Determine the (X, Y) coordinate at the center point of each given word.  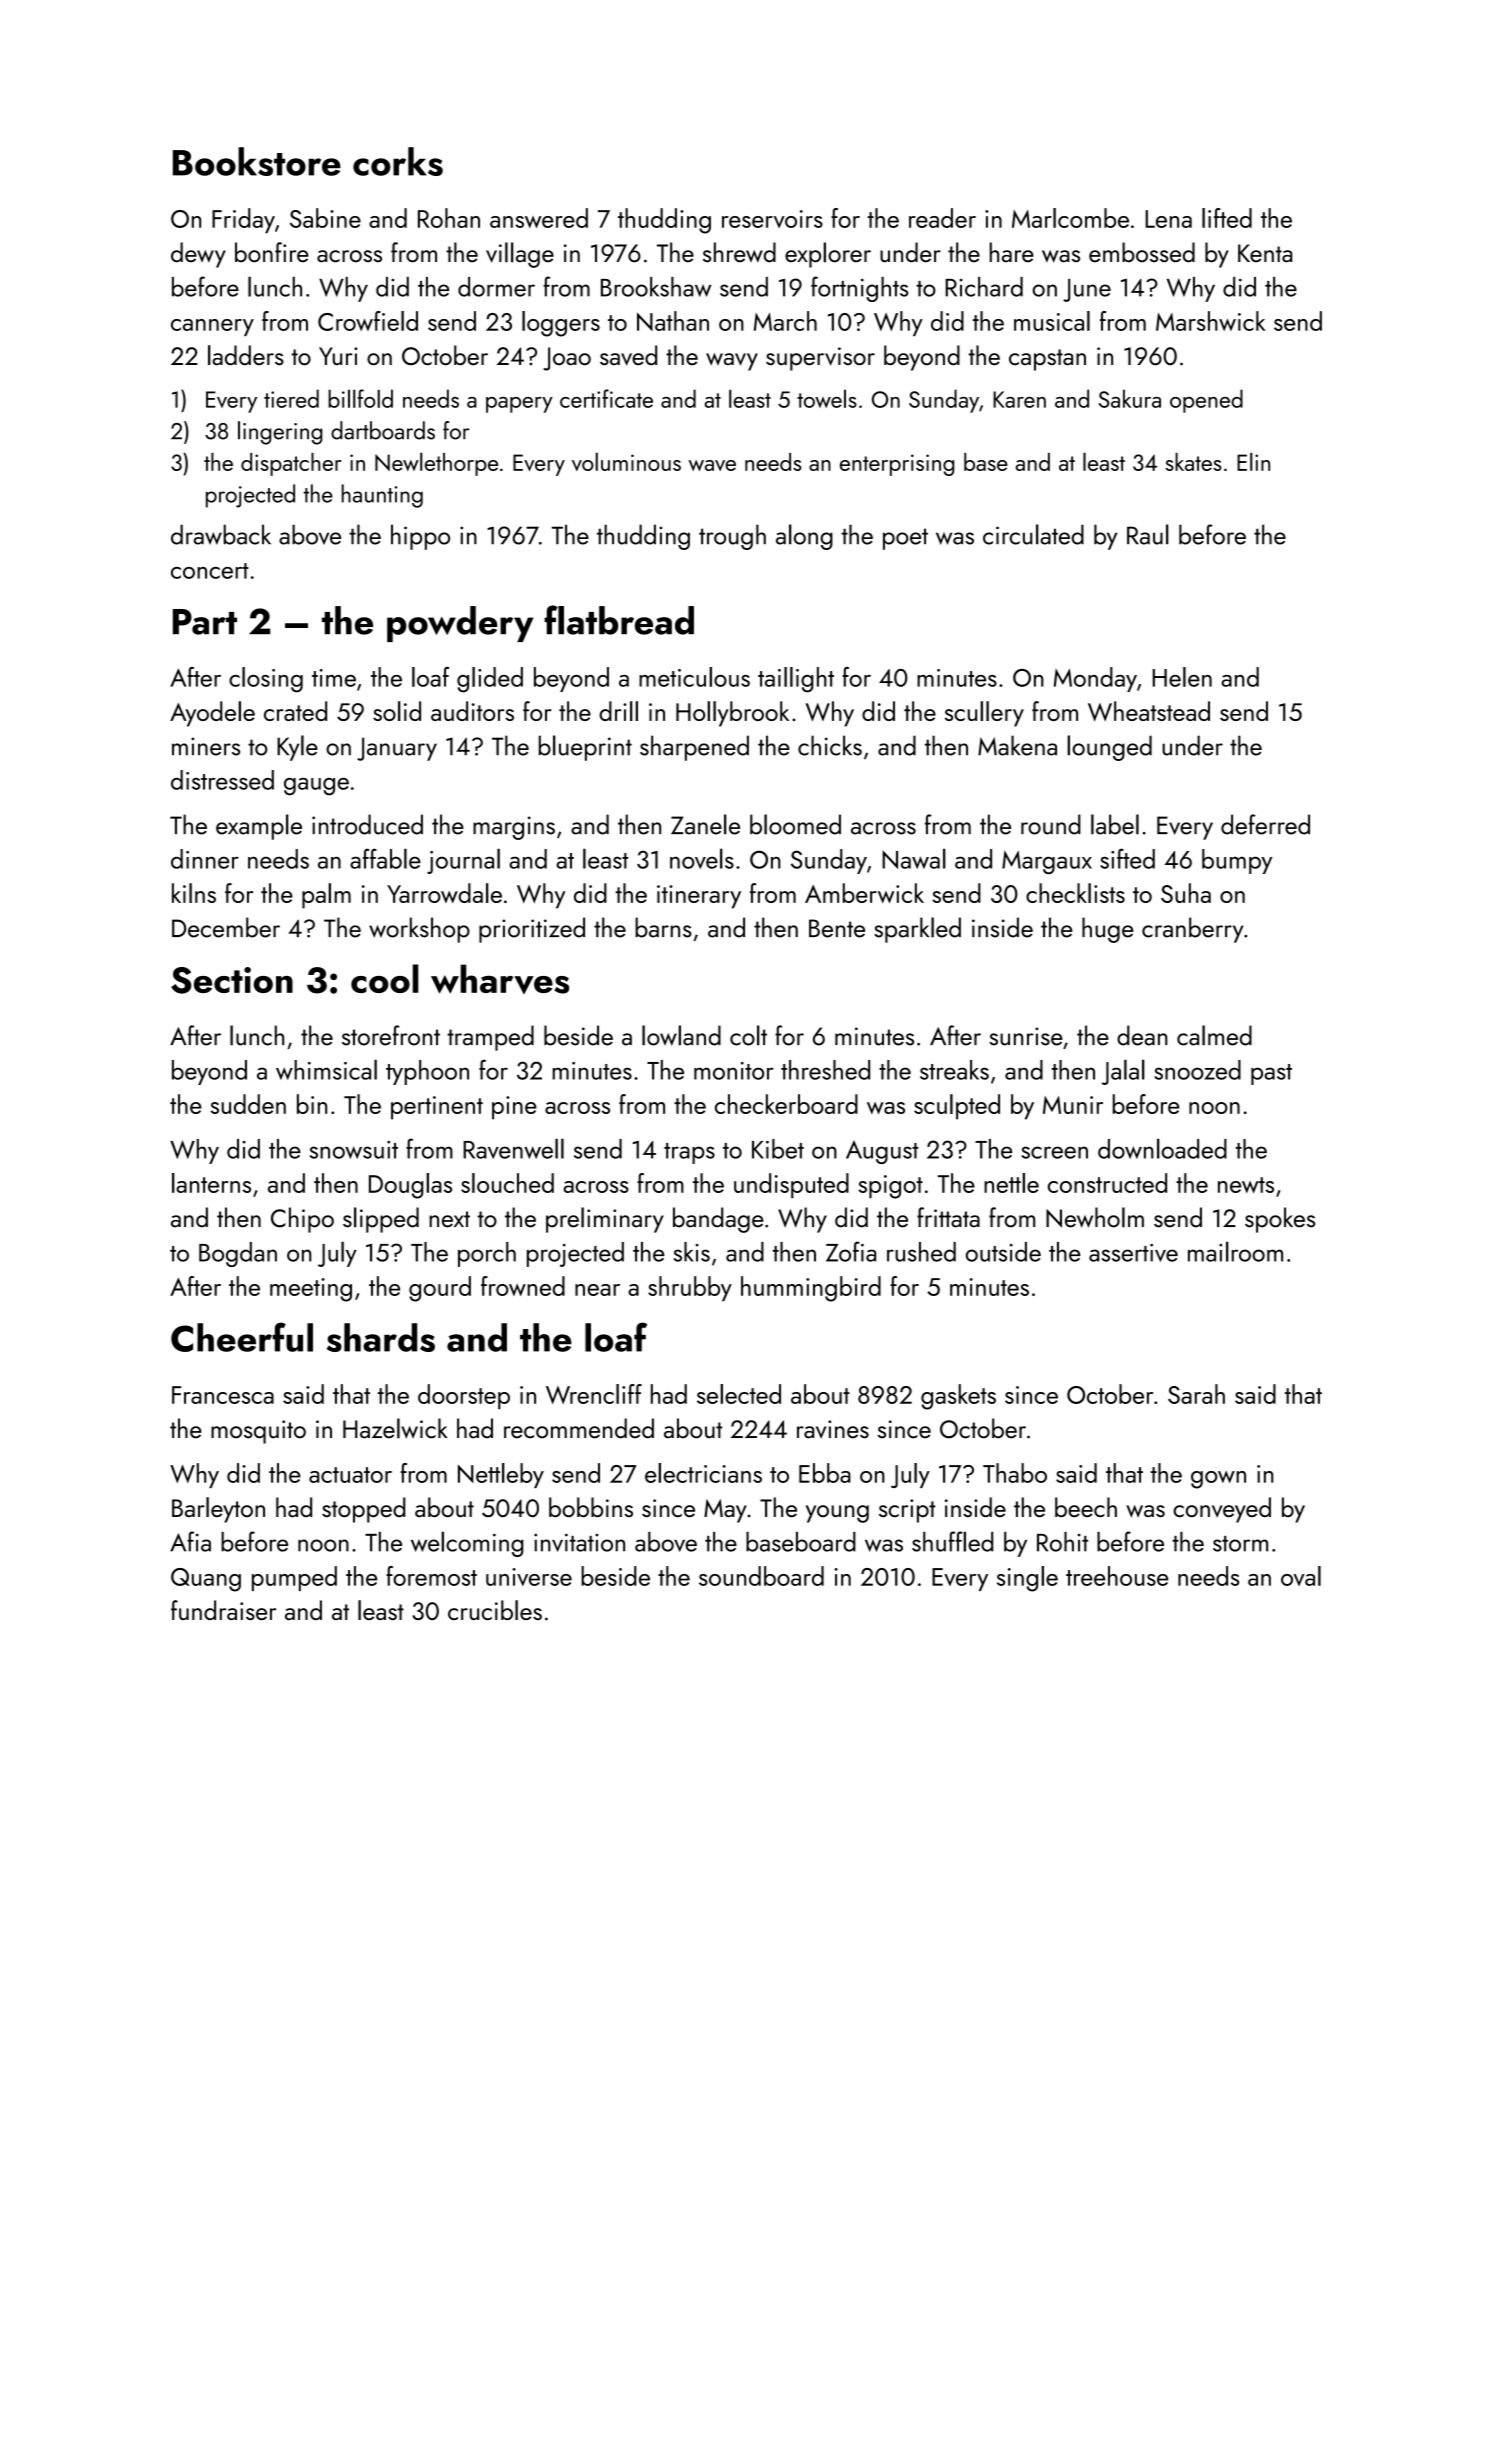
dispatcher (291, 464)
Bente (837, 928)
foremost (431, 1576)
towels (827, 398)
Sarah (1196, 1394)
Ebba (825, 1473)
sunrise (1026, 1036)
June (1087, 290)
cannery (212, 327)
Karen (1019, 399)
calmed (1214, 1035)
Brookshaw (656, 287)
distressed (222, 780)
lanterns (211, 1183)
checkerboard (786, 1104)
